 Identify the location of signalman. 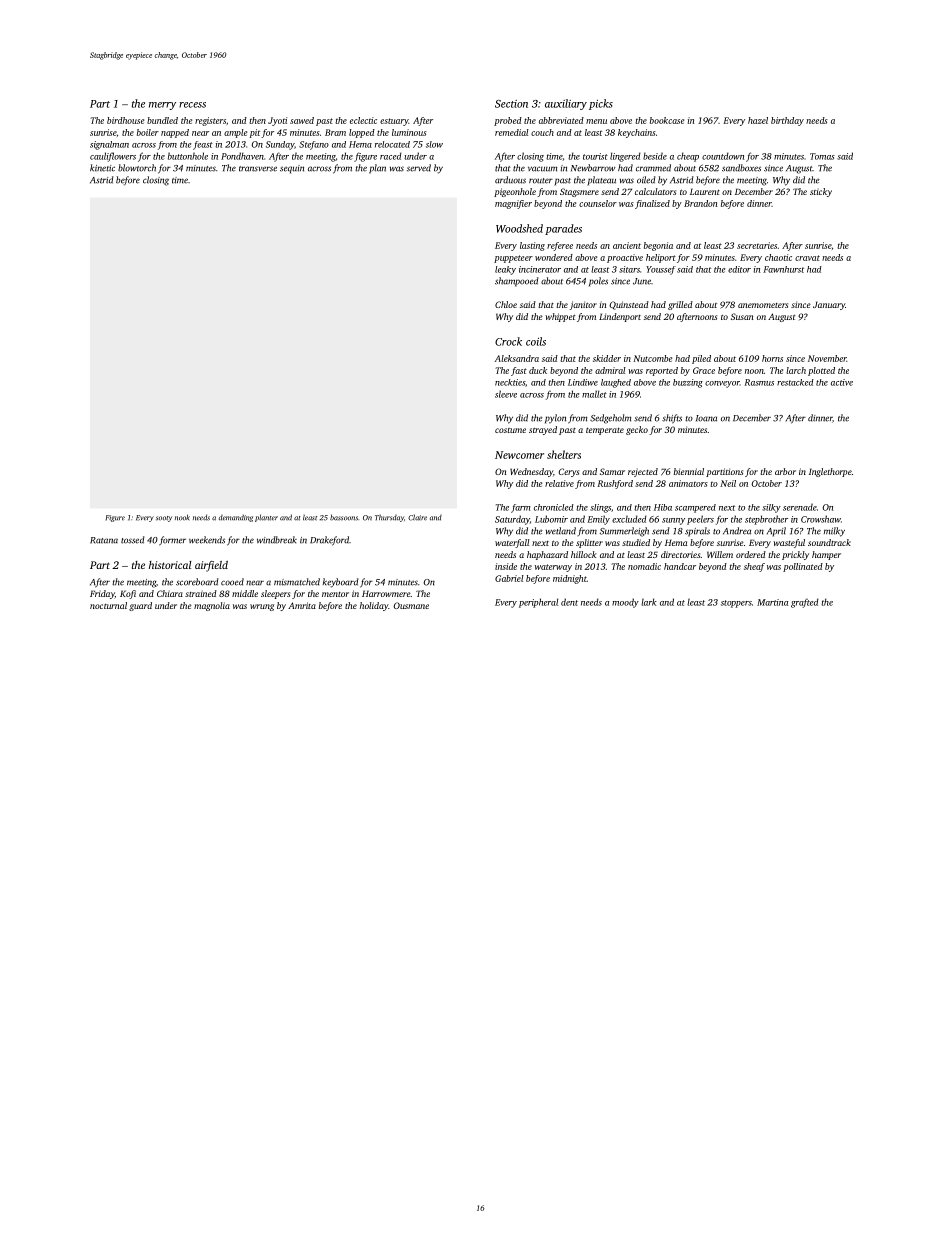
(109, 145).
